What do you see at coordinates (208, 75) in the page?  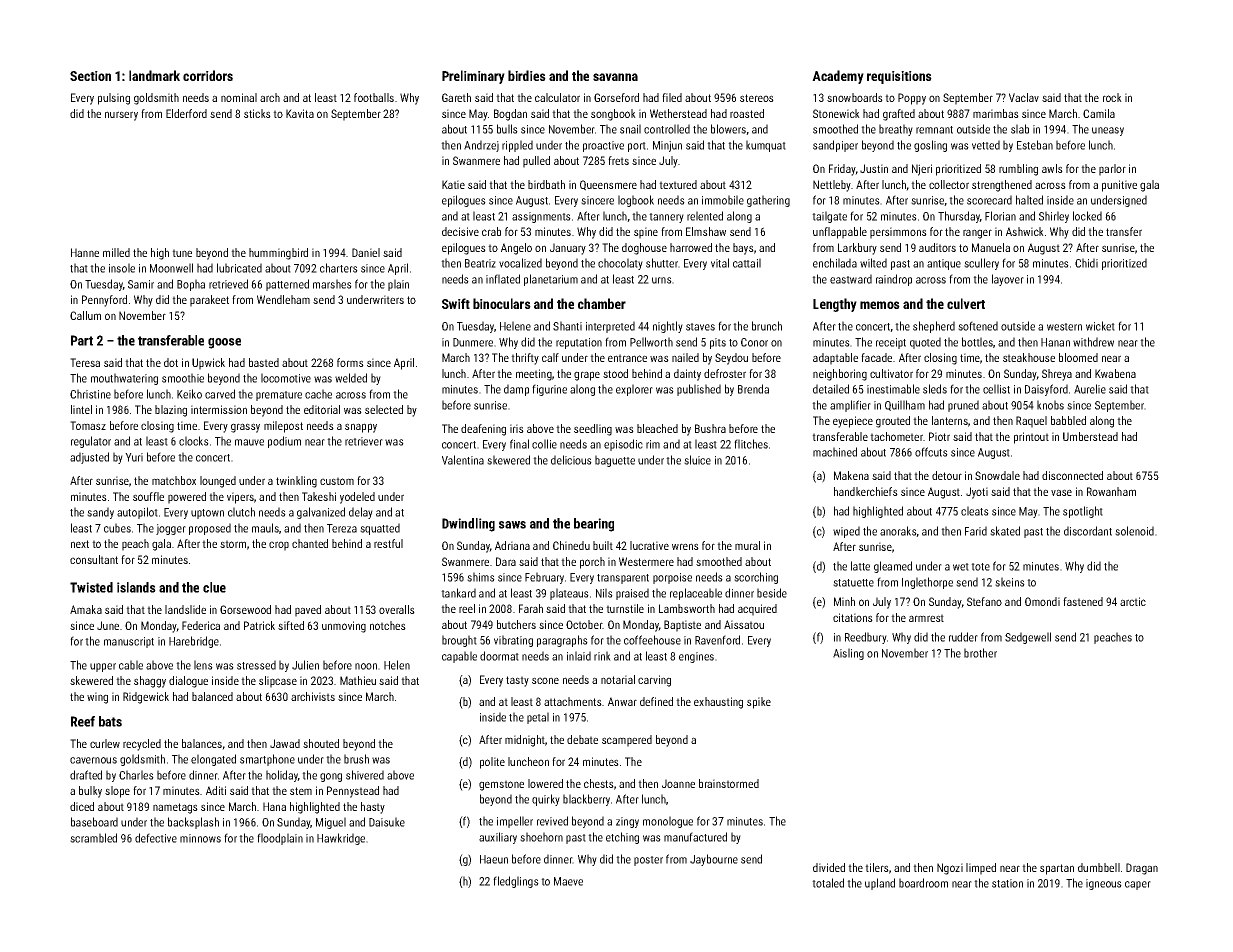 I see `corridors` at bounding box center [208, 75].
